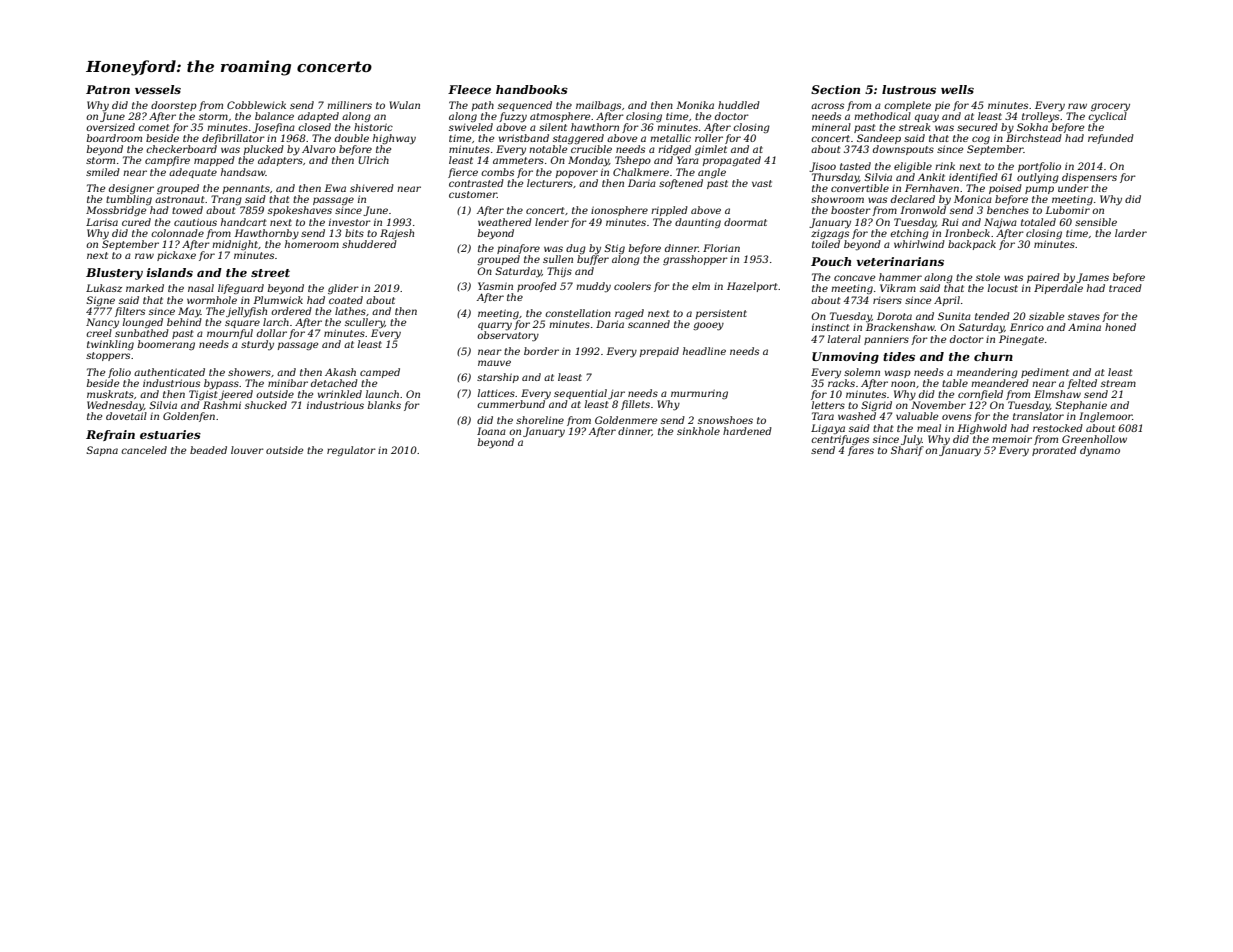 The height and width of the screenshot is (952, 1233). I want to click on Vikram, so click(898, 288).
